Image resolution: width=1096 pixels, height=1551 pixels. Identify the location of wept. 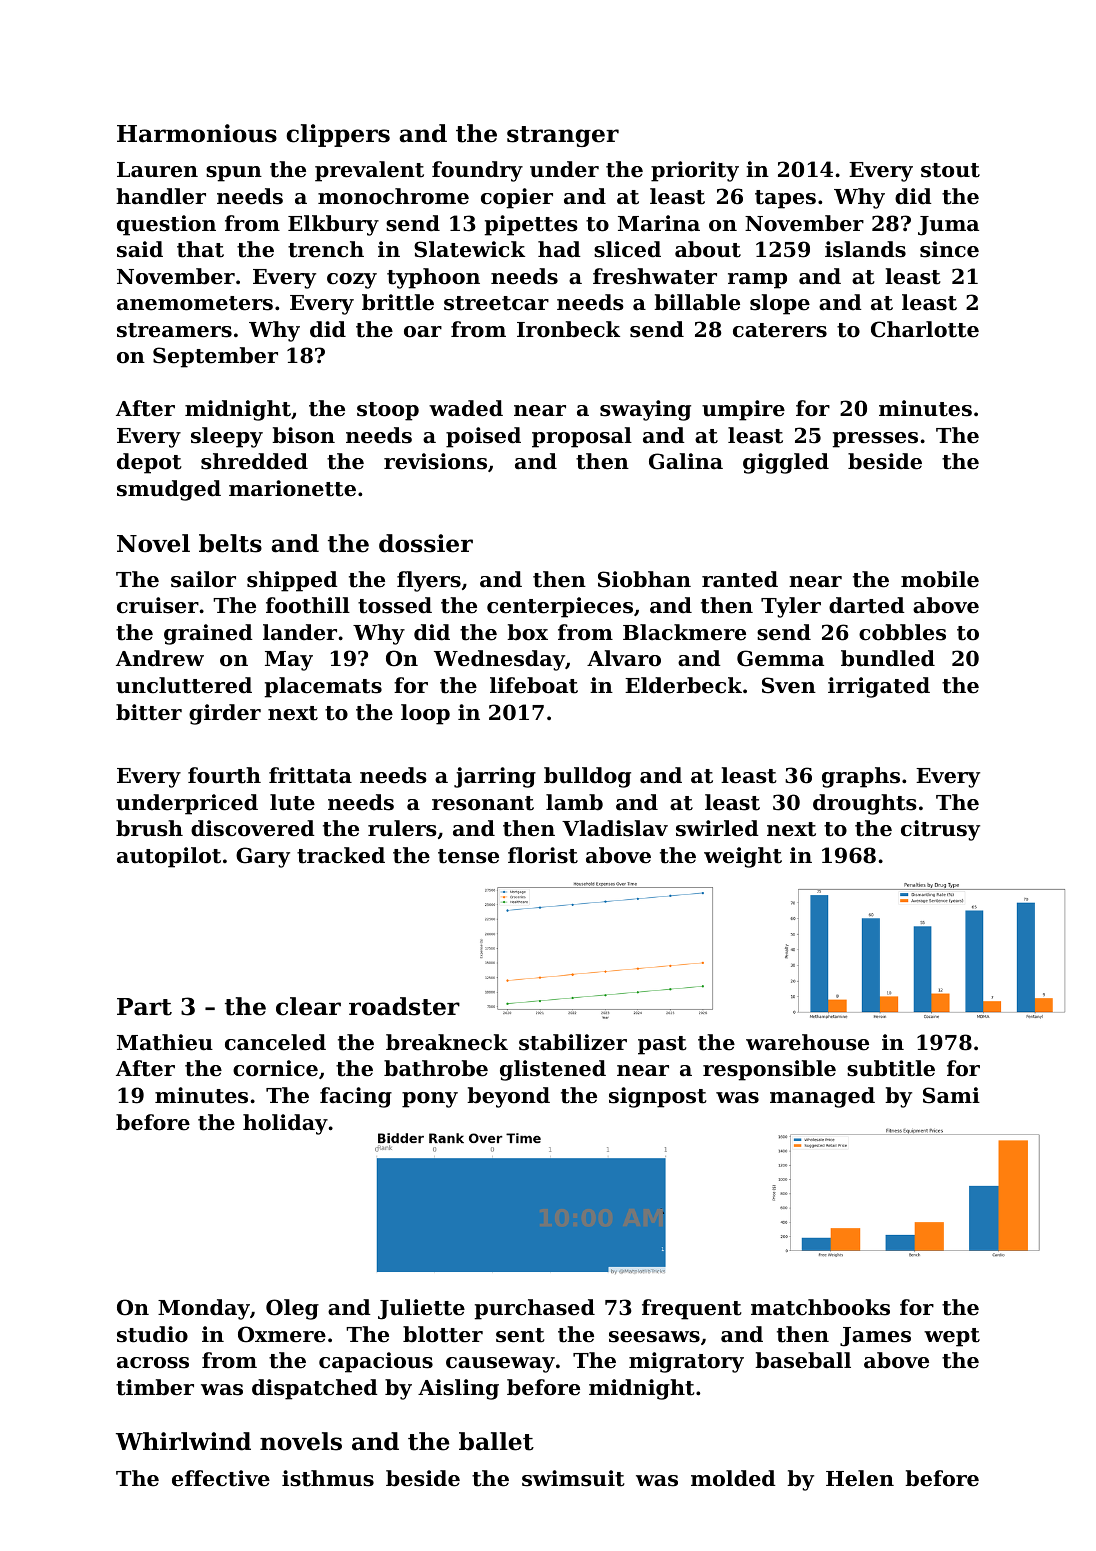
(952, 1337).
